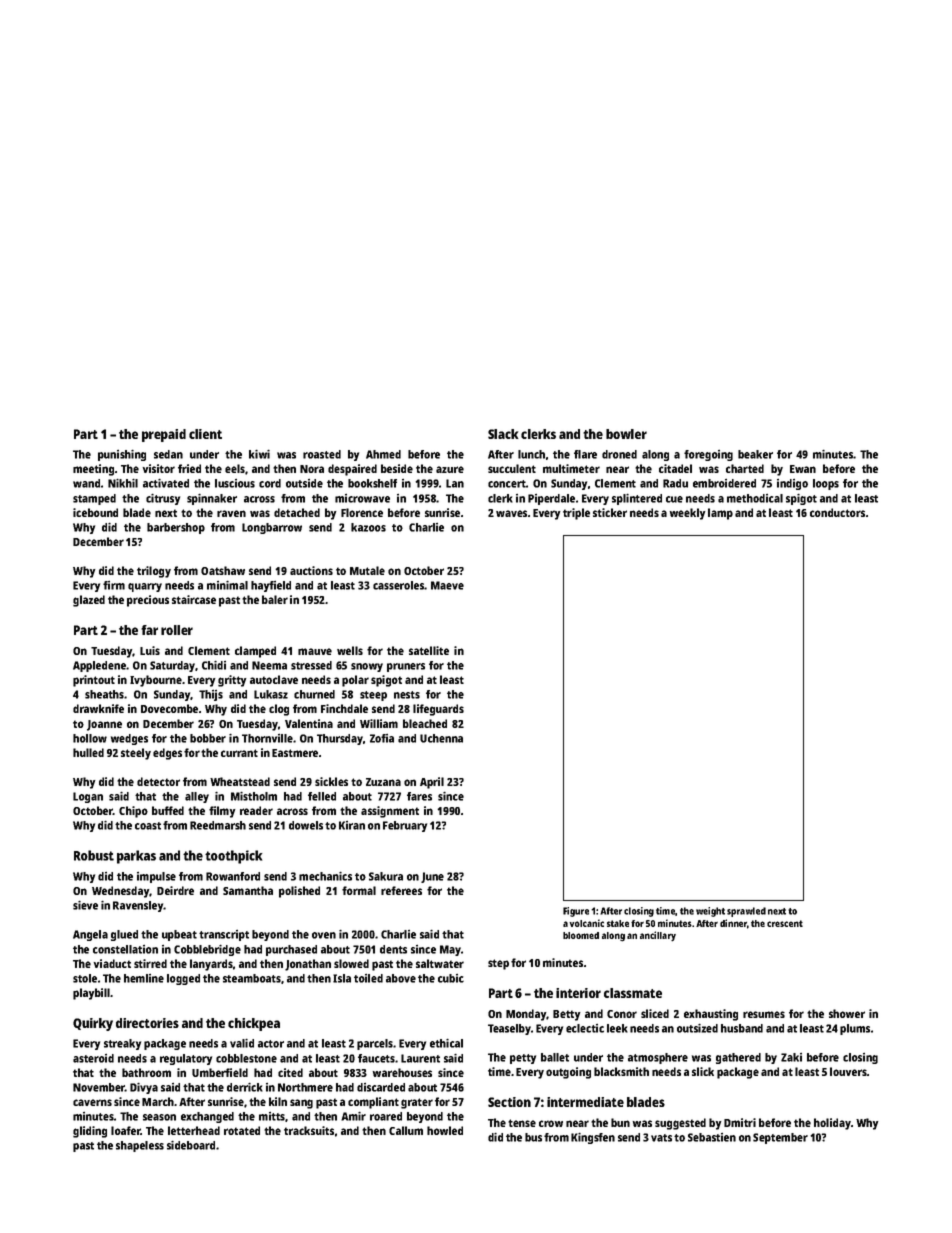 The image size is (952, 1233). I want to click on bookshelf, so click(372, 483).
